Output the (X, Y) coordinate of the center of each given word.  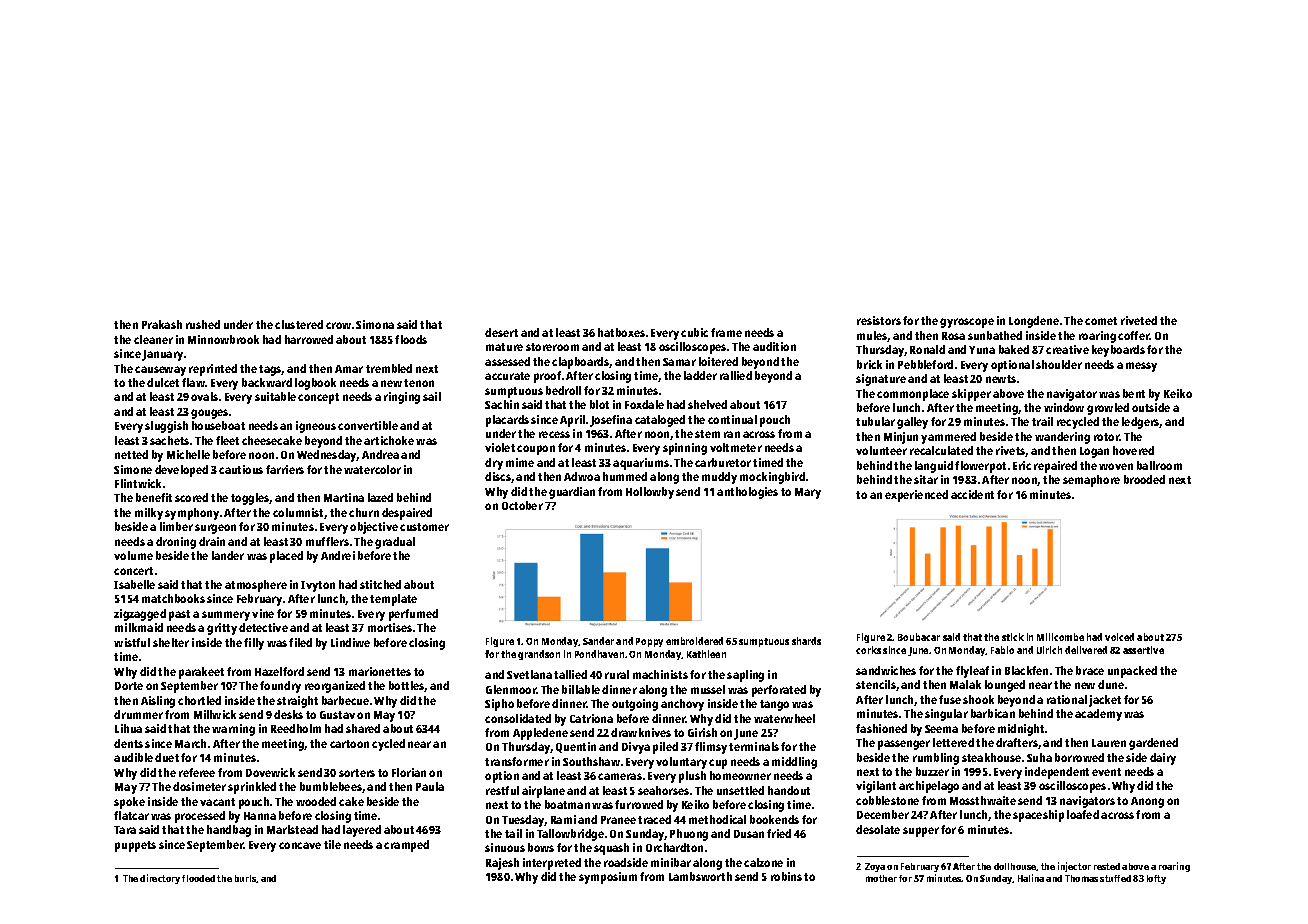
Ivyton (318, 586)
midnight (1021, 730)
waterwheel (784, 718)
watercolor (372, 469)
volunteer (881, 450)
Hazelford (279, 671)
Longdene (1034, 322)
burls (245, 878)
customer (424, 527)
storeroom (552, 347)
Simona (375, 324)
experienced (916, 496)
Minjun (901, 438)
